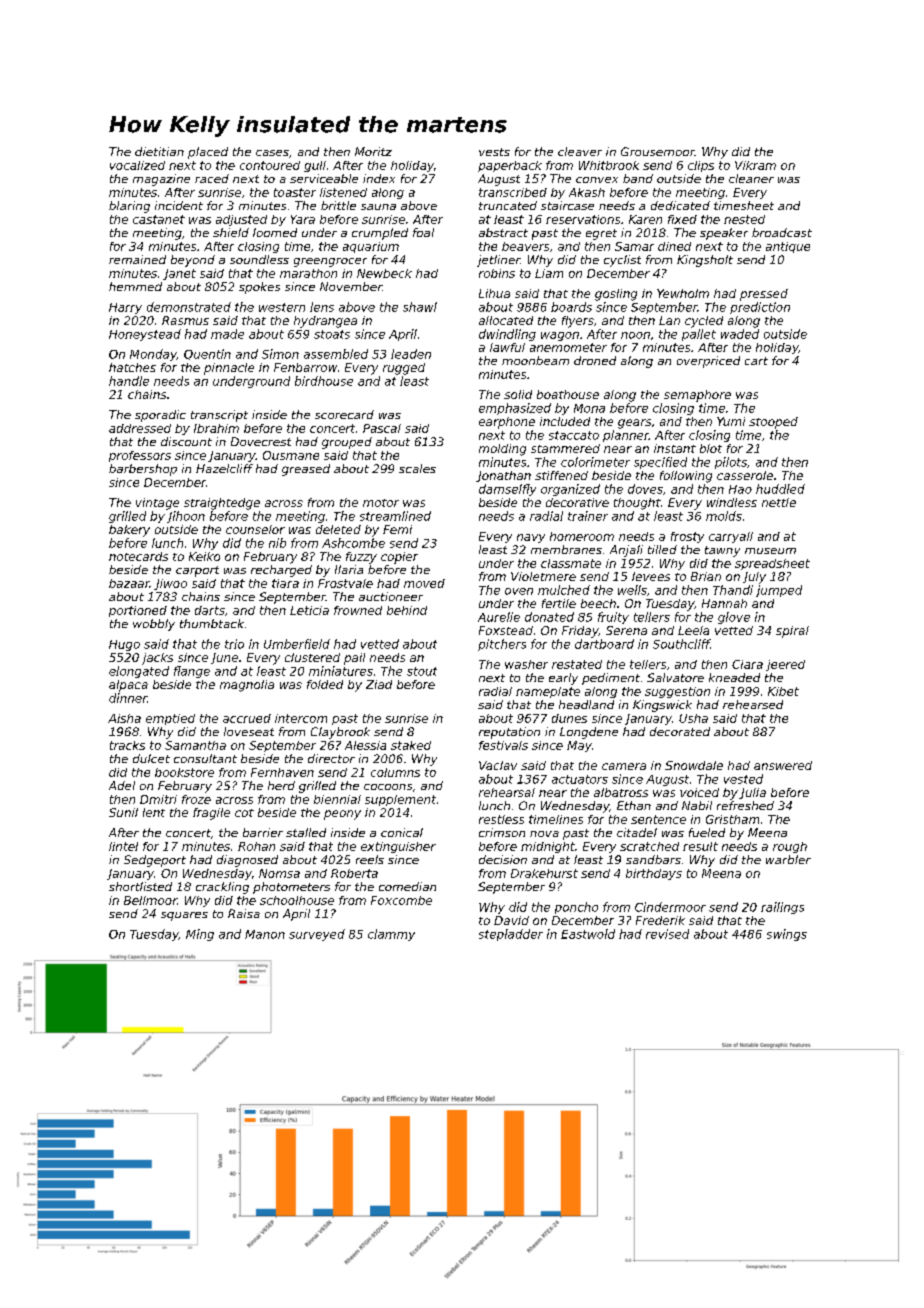 The width and height of the page is (924, 1308). I want to click on dined, so click(674, 246).
